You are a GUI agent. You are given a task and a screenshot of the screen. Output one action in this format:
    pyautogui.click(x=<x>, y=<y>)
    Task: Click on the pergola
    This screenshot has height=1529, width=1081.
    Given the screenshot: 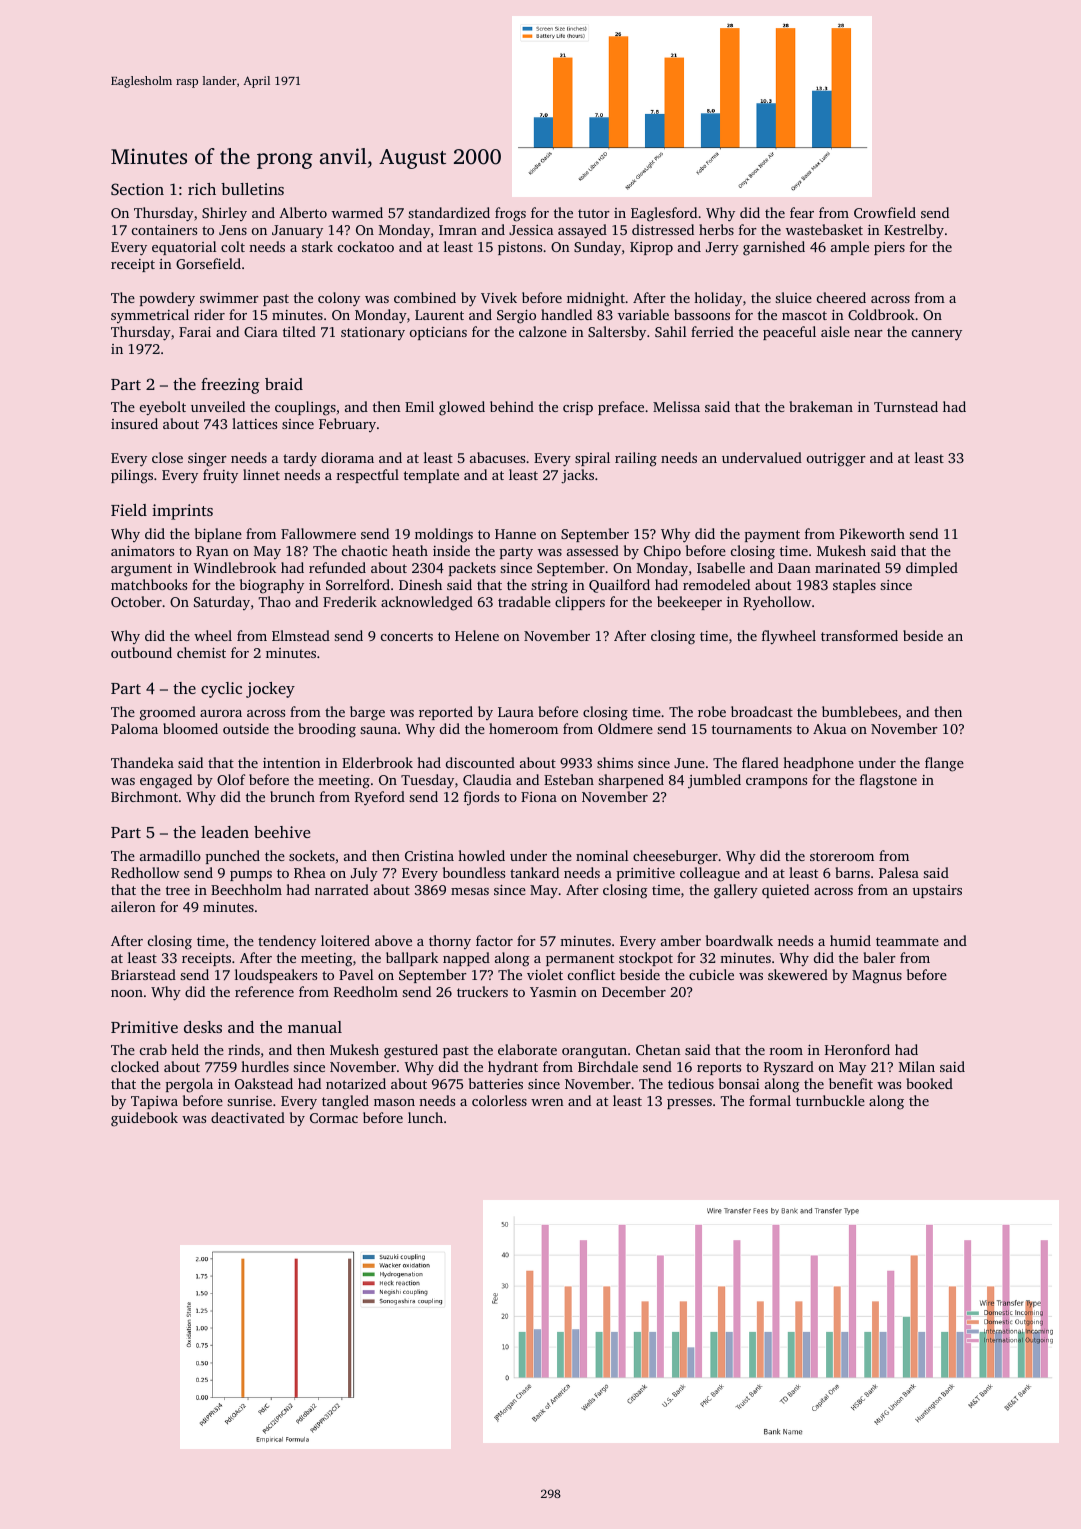 What is the action you would take?
    pyautogui.click(x=189, y=1085)
